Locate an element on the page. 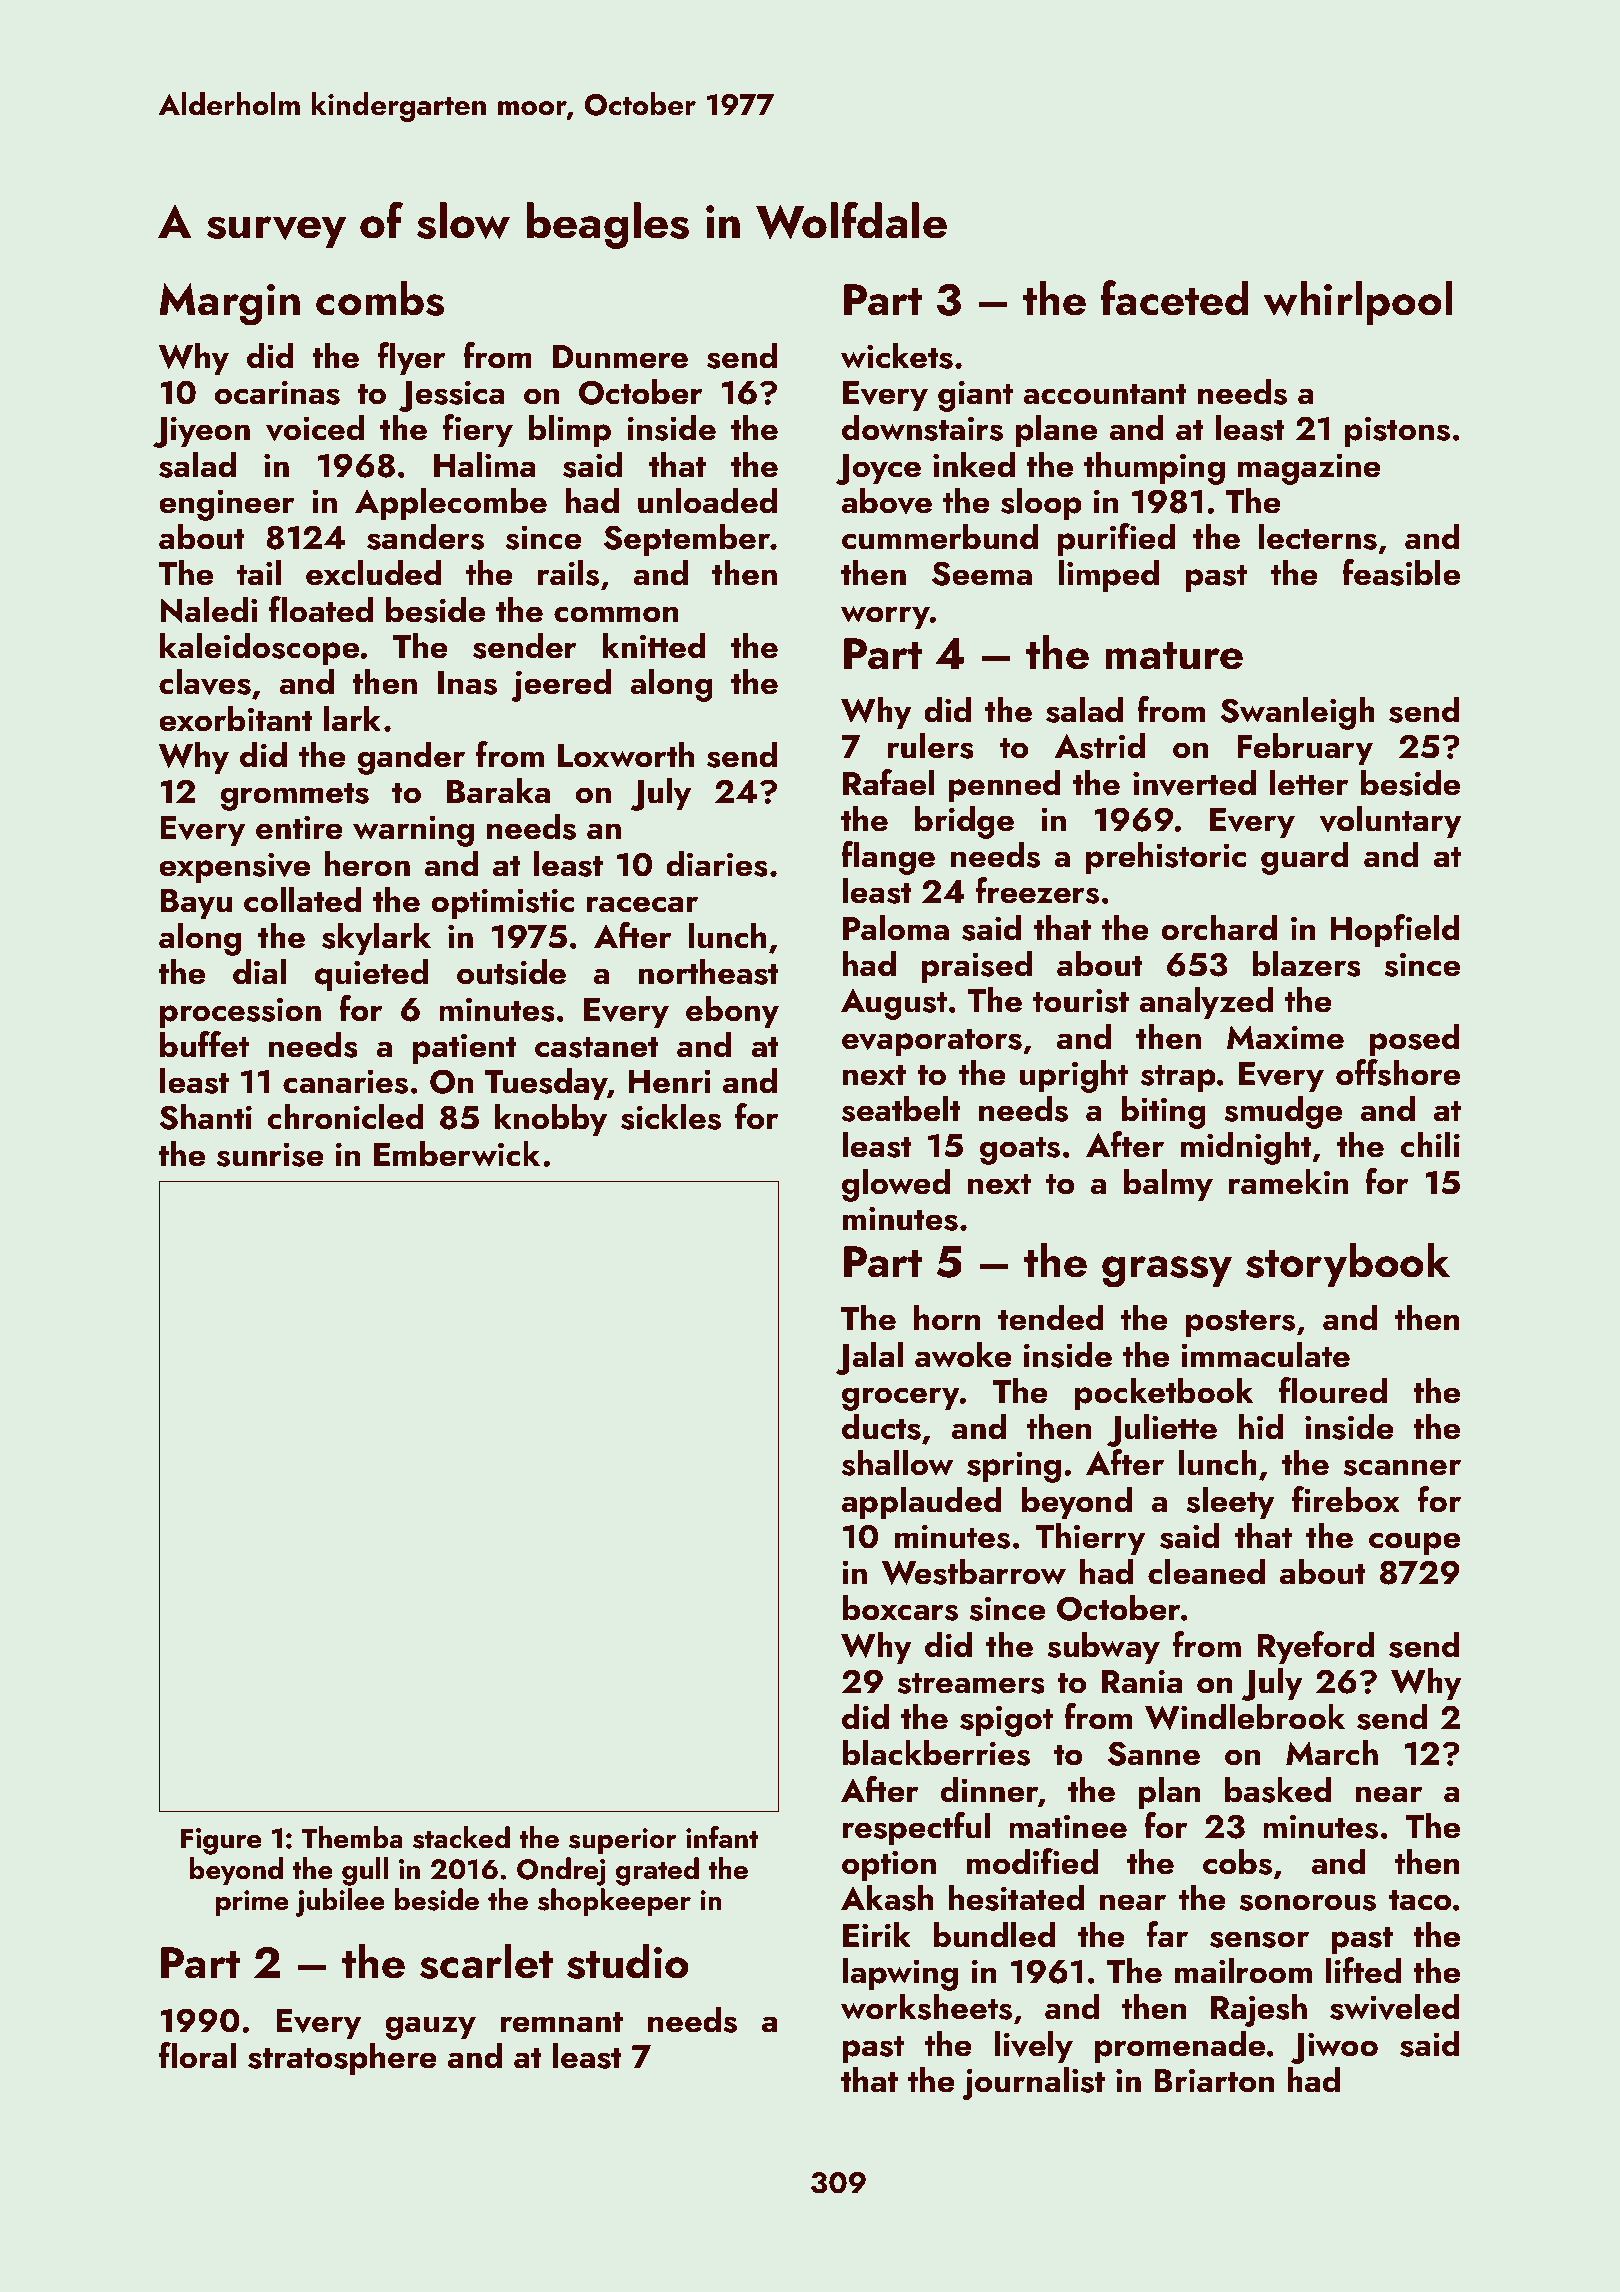 The height and width of the image is (2292, 1620). seatbelt is located at coordinates (901, 1108).
